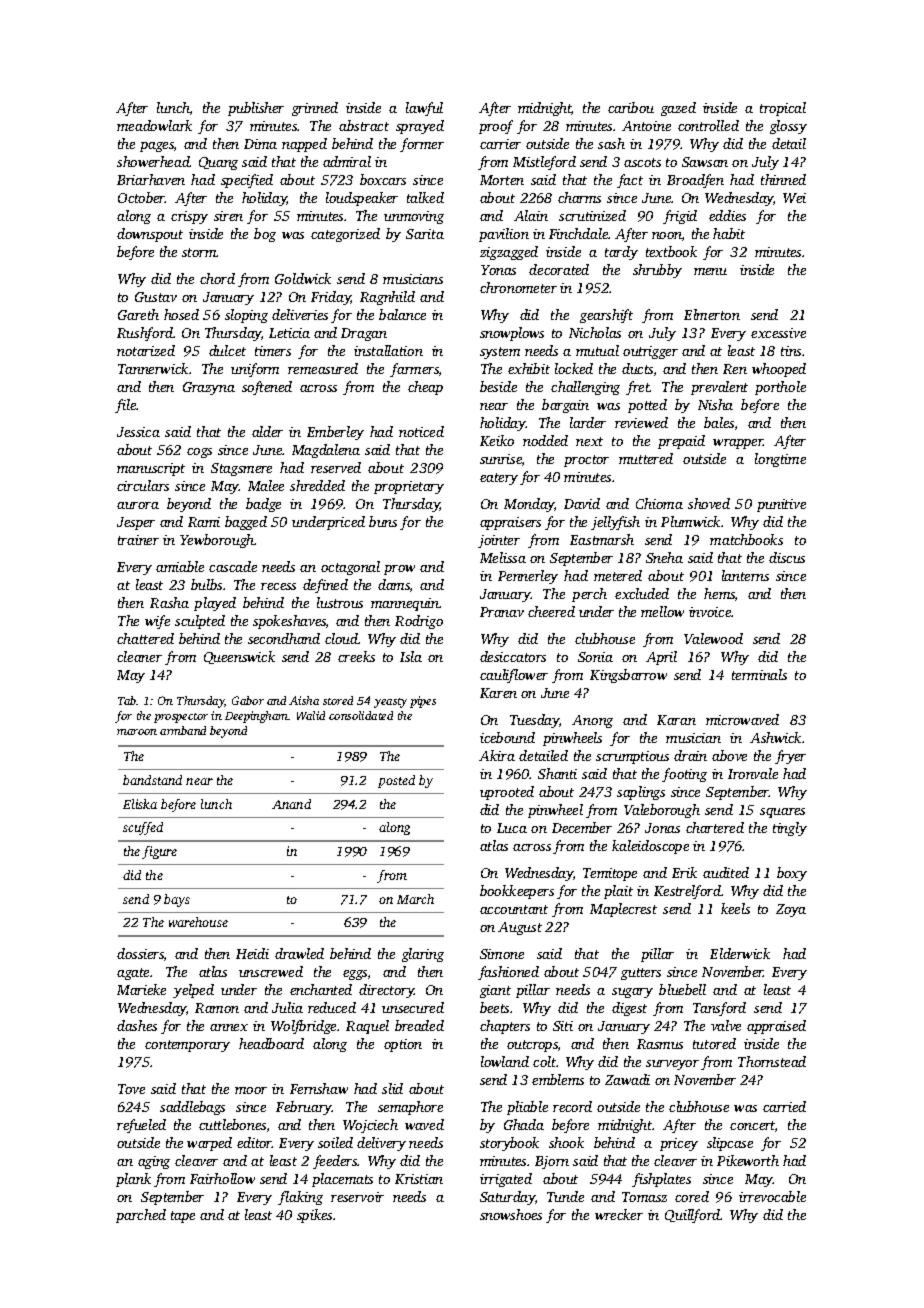 This screenshot has height=1308, width=924. Describe the element at coordinates (141, 1216) in the screenshot. I see `parched` at that location.
